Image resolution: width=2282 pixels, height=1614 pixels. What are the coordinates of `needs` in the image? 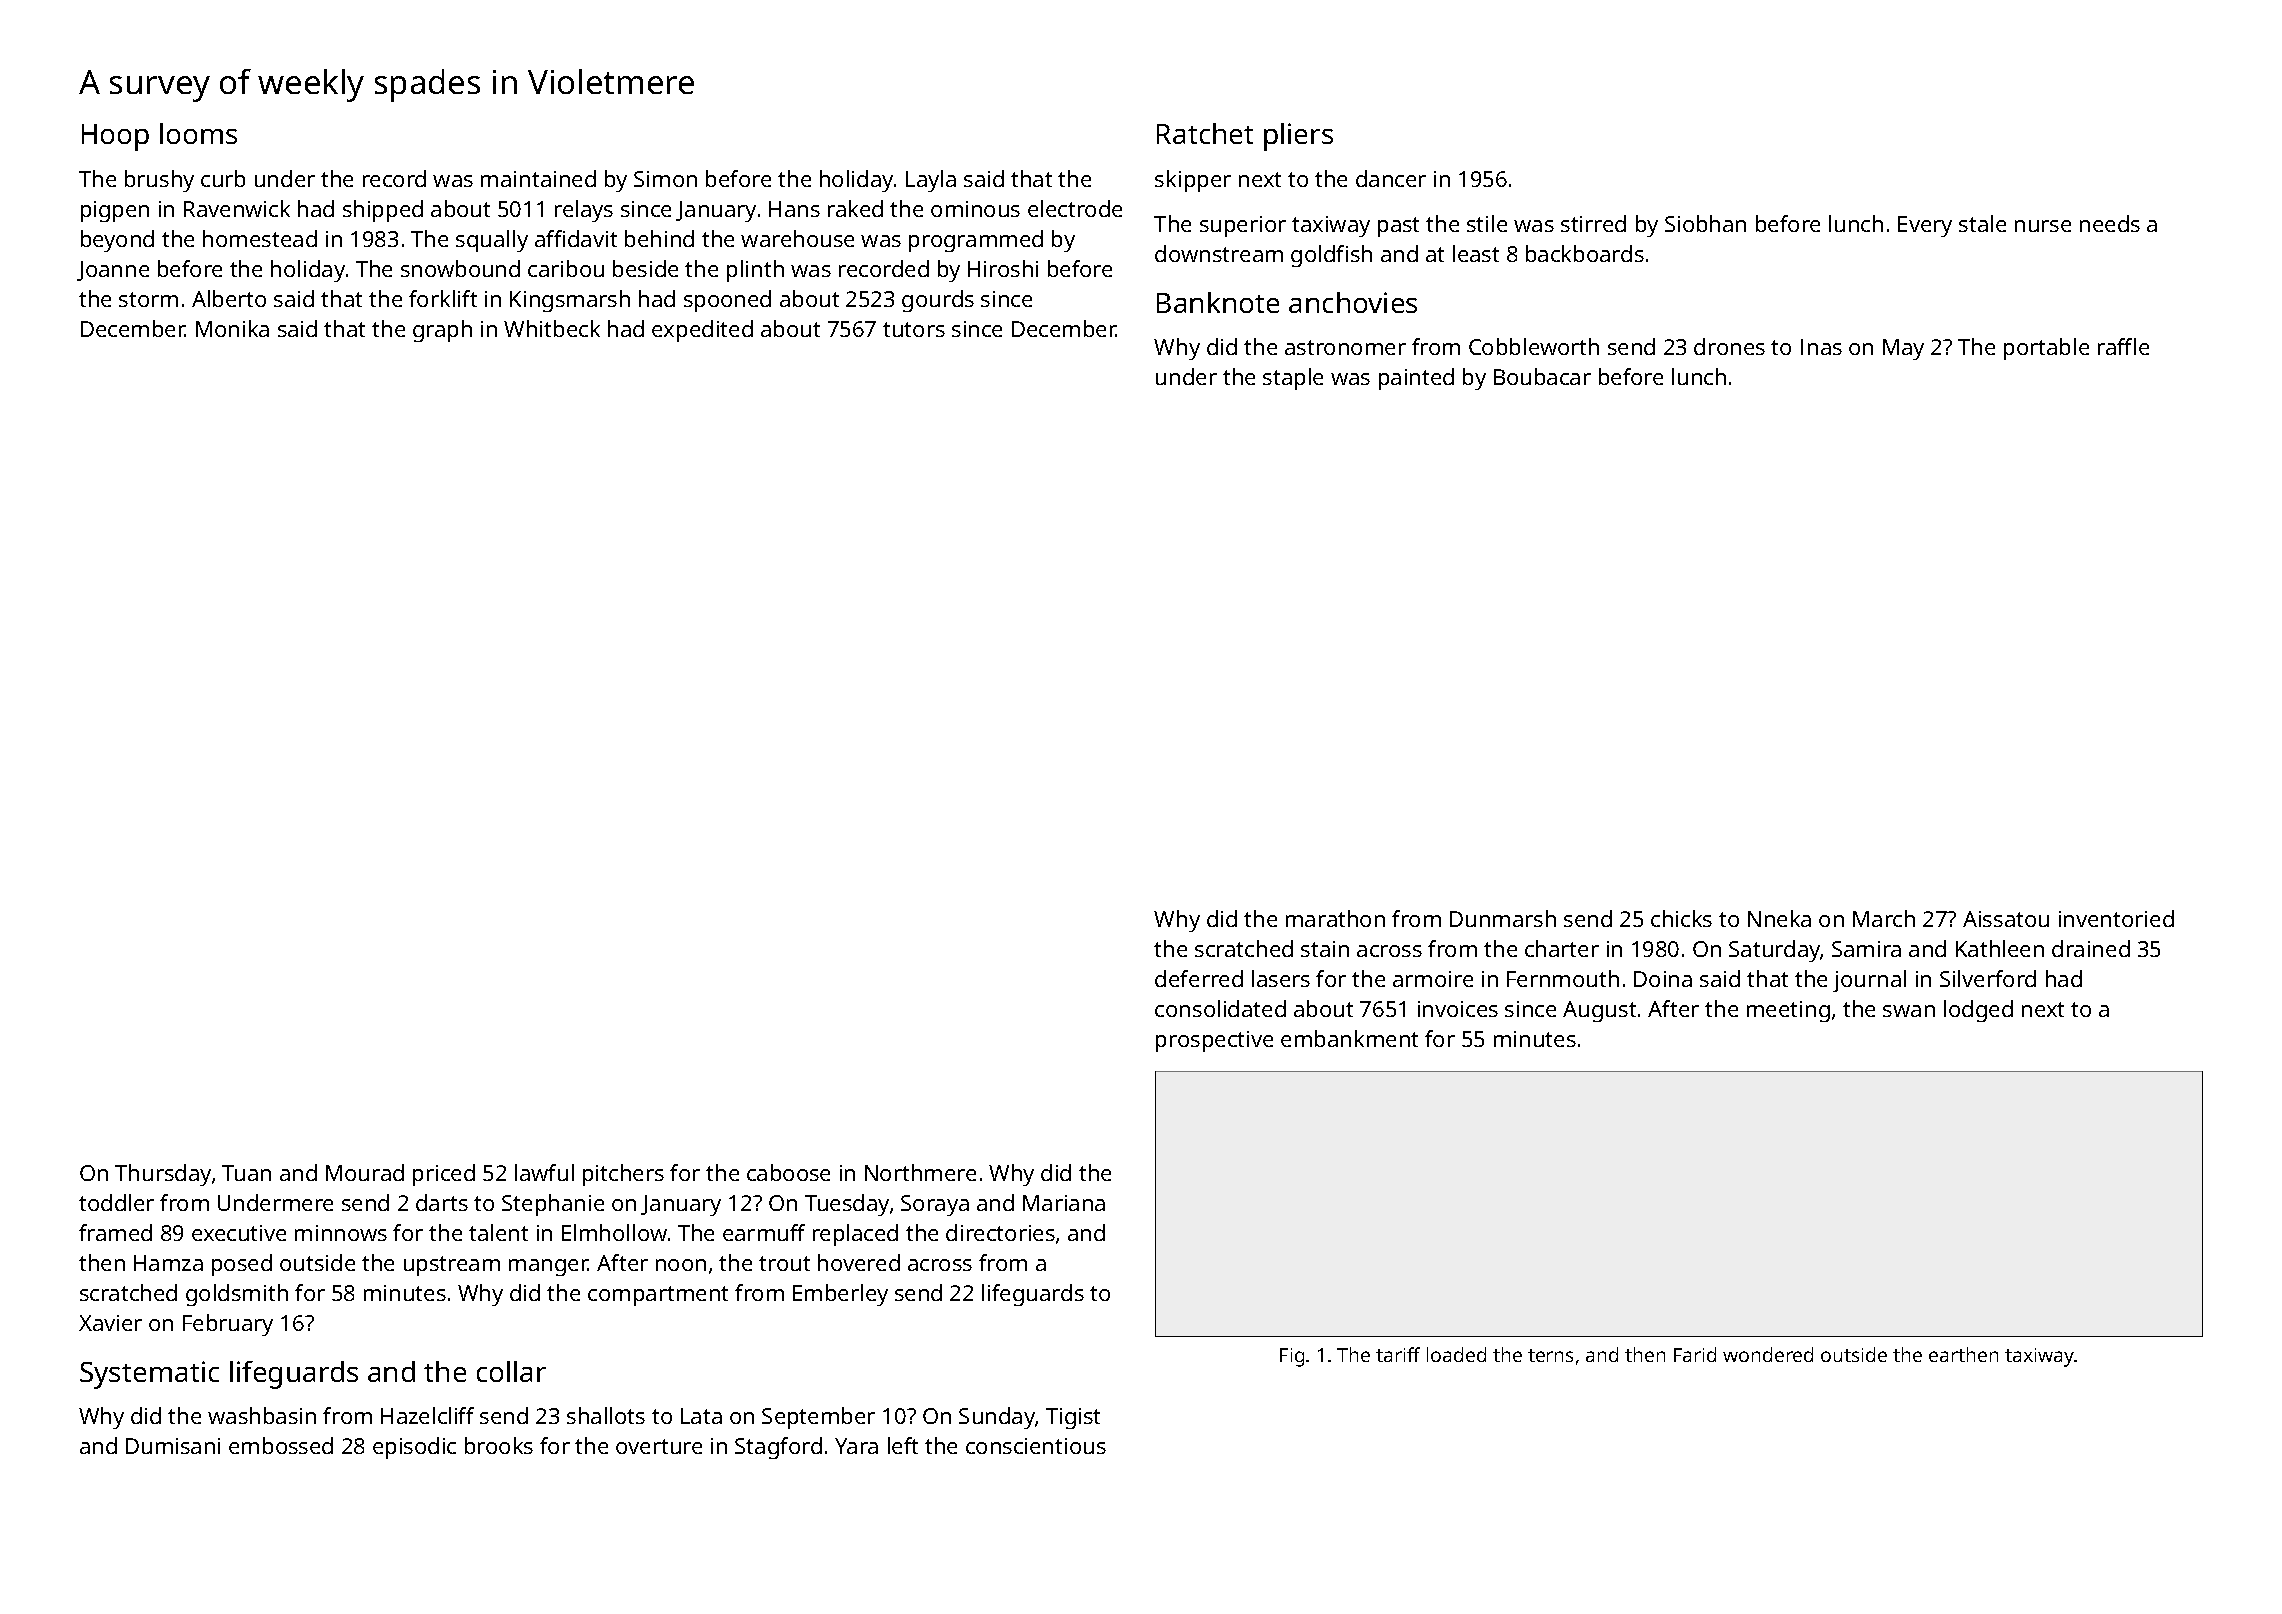 It's located at (2110, 223).
